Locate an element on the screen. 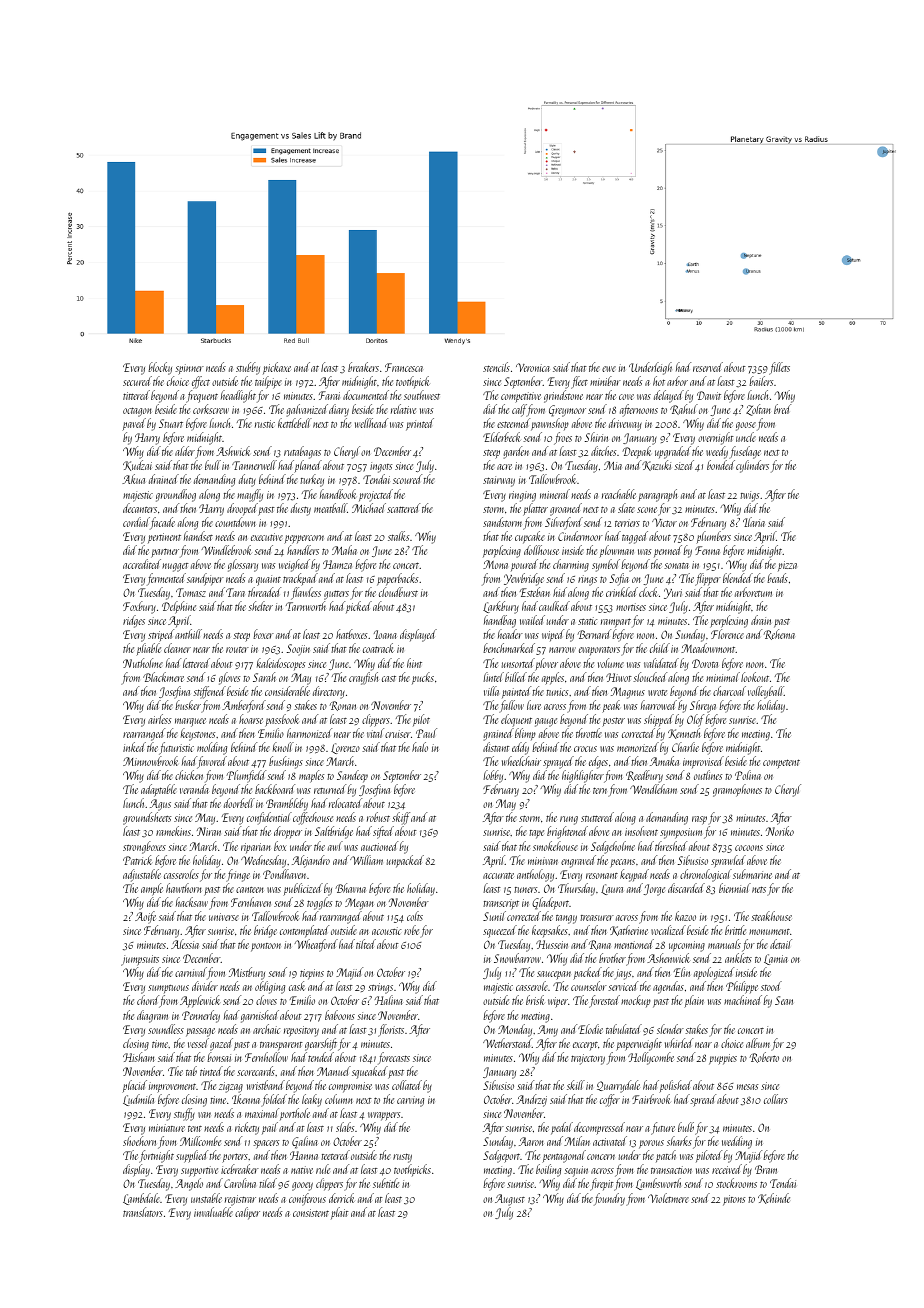 The height and width of the screenshot is (1308, 924). pitons is located at coordinates (734, 1200).
